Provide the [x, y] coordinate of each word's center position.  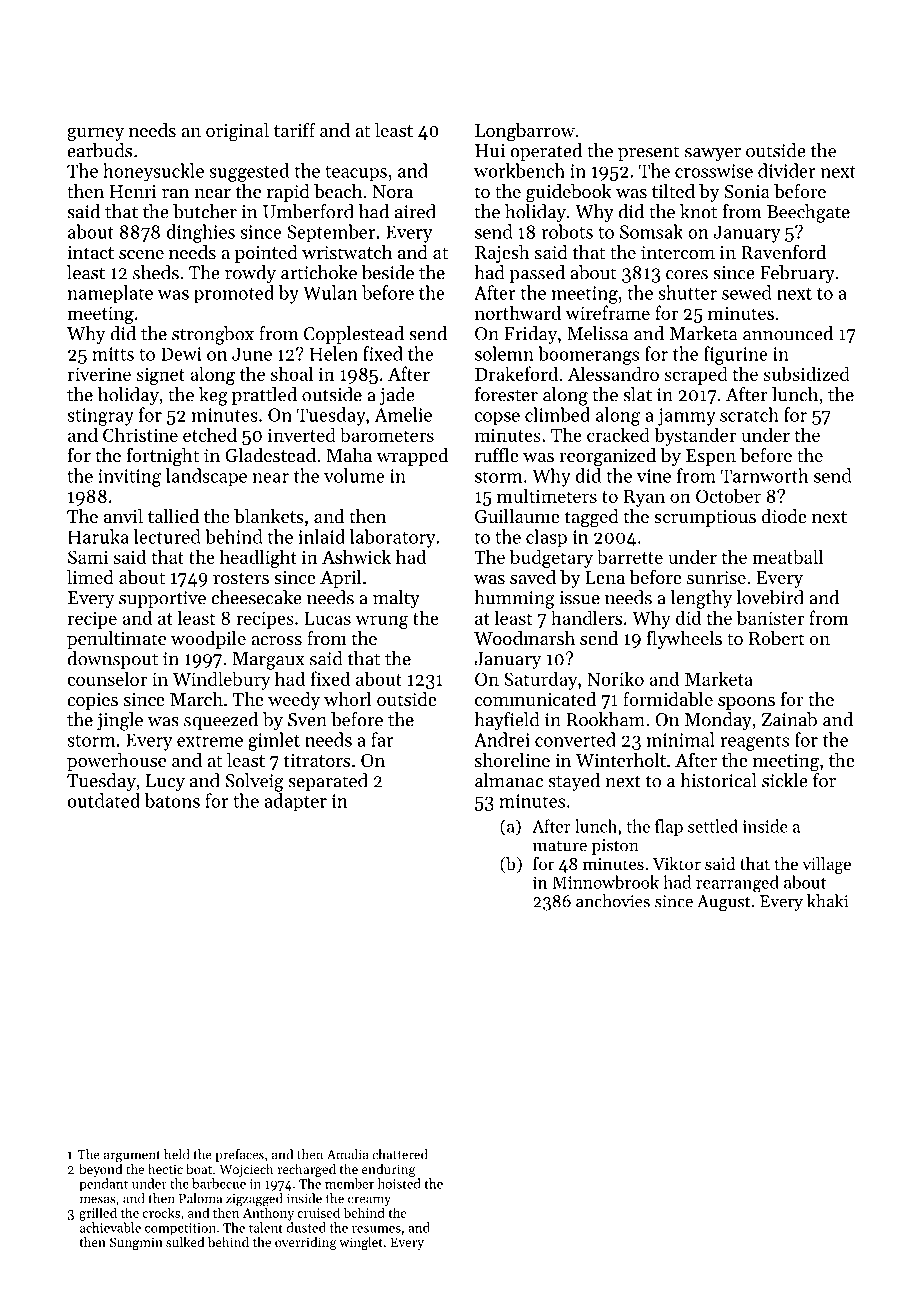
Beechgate [808, 213]
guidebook [569, 193]
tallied [173, 516]
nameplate [110, 294]
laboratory [392, 538]
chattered [400, 1154]
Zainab [789, 719]
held [176, 1154]
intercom [678, 252]
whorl [348, 699]
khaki [827, 901]
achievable [110, 1227]
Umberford [308, 211]
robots [567, 231]
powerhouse [116, 762]
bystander [695, 436]
